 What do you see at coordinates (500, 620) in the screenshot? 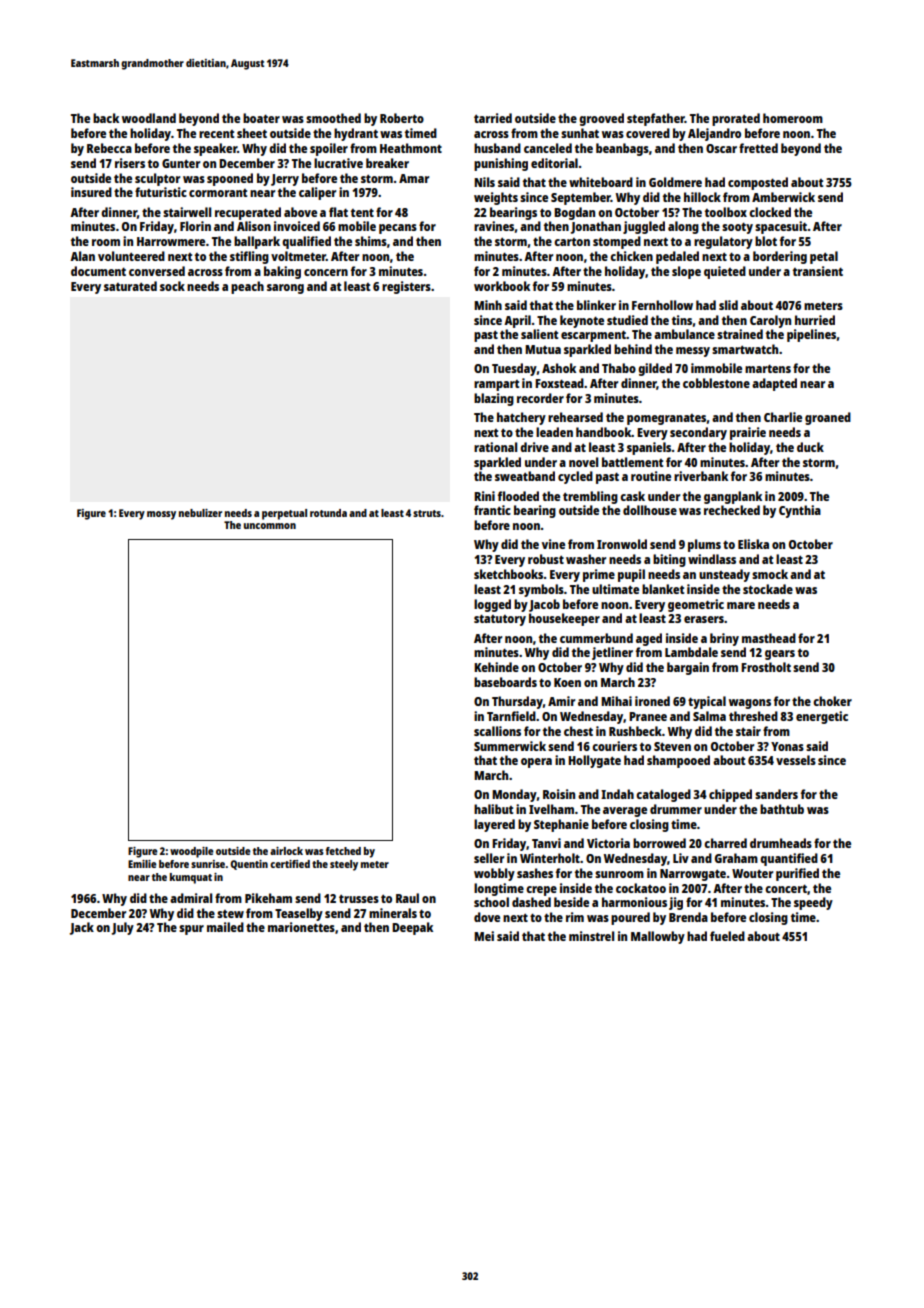
I see `statutory` at bounding box center [500, 620].
